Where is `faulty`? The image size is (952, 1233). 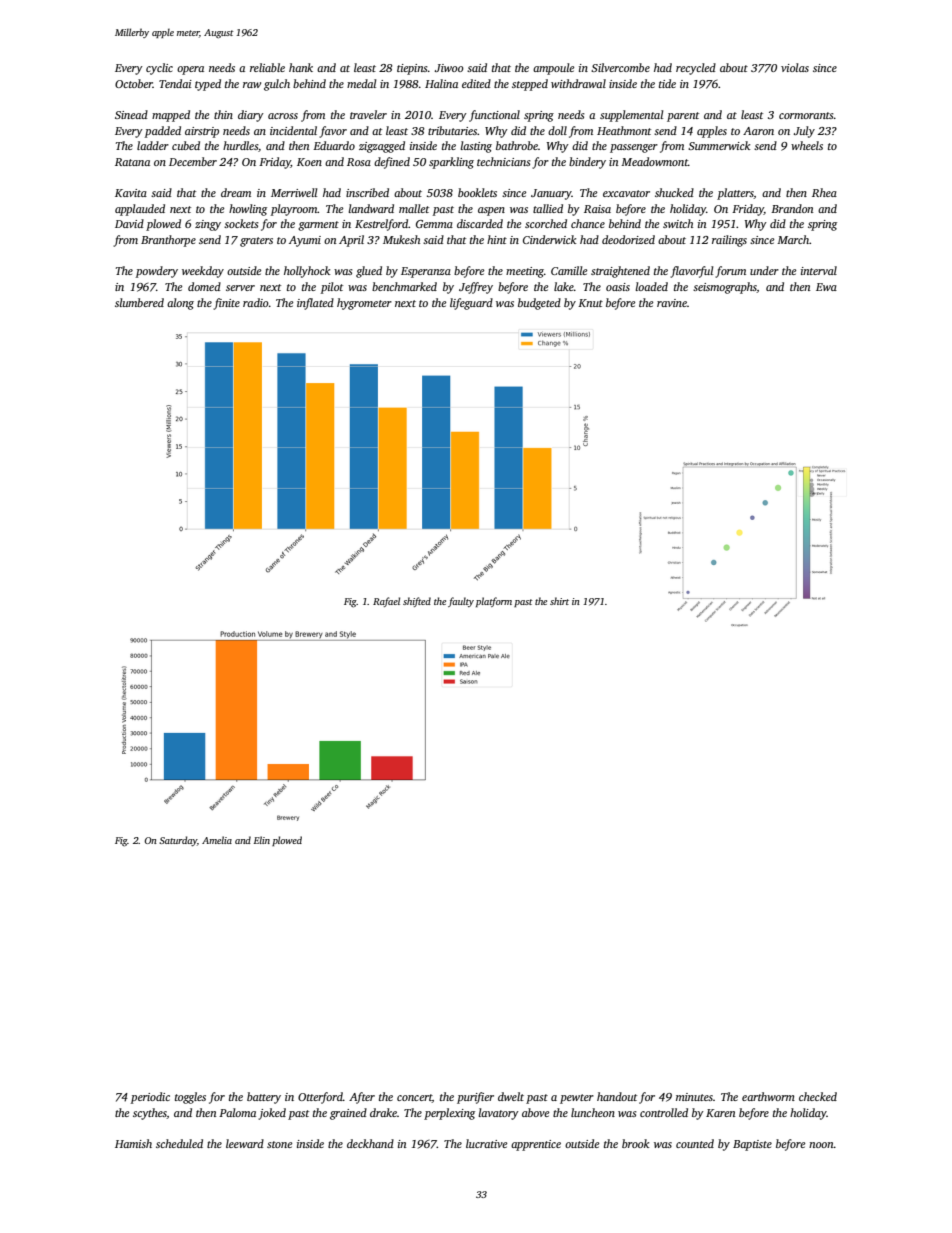
faulty is located at coordinates (461, 602).
